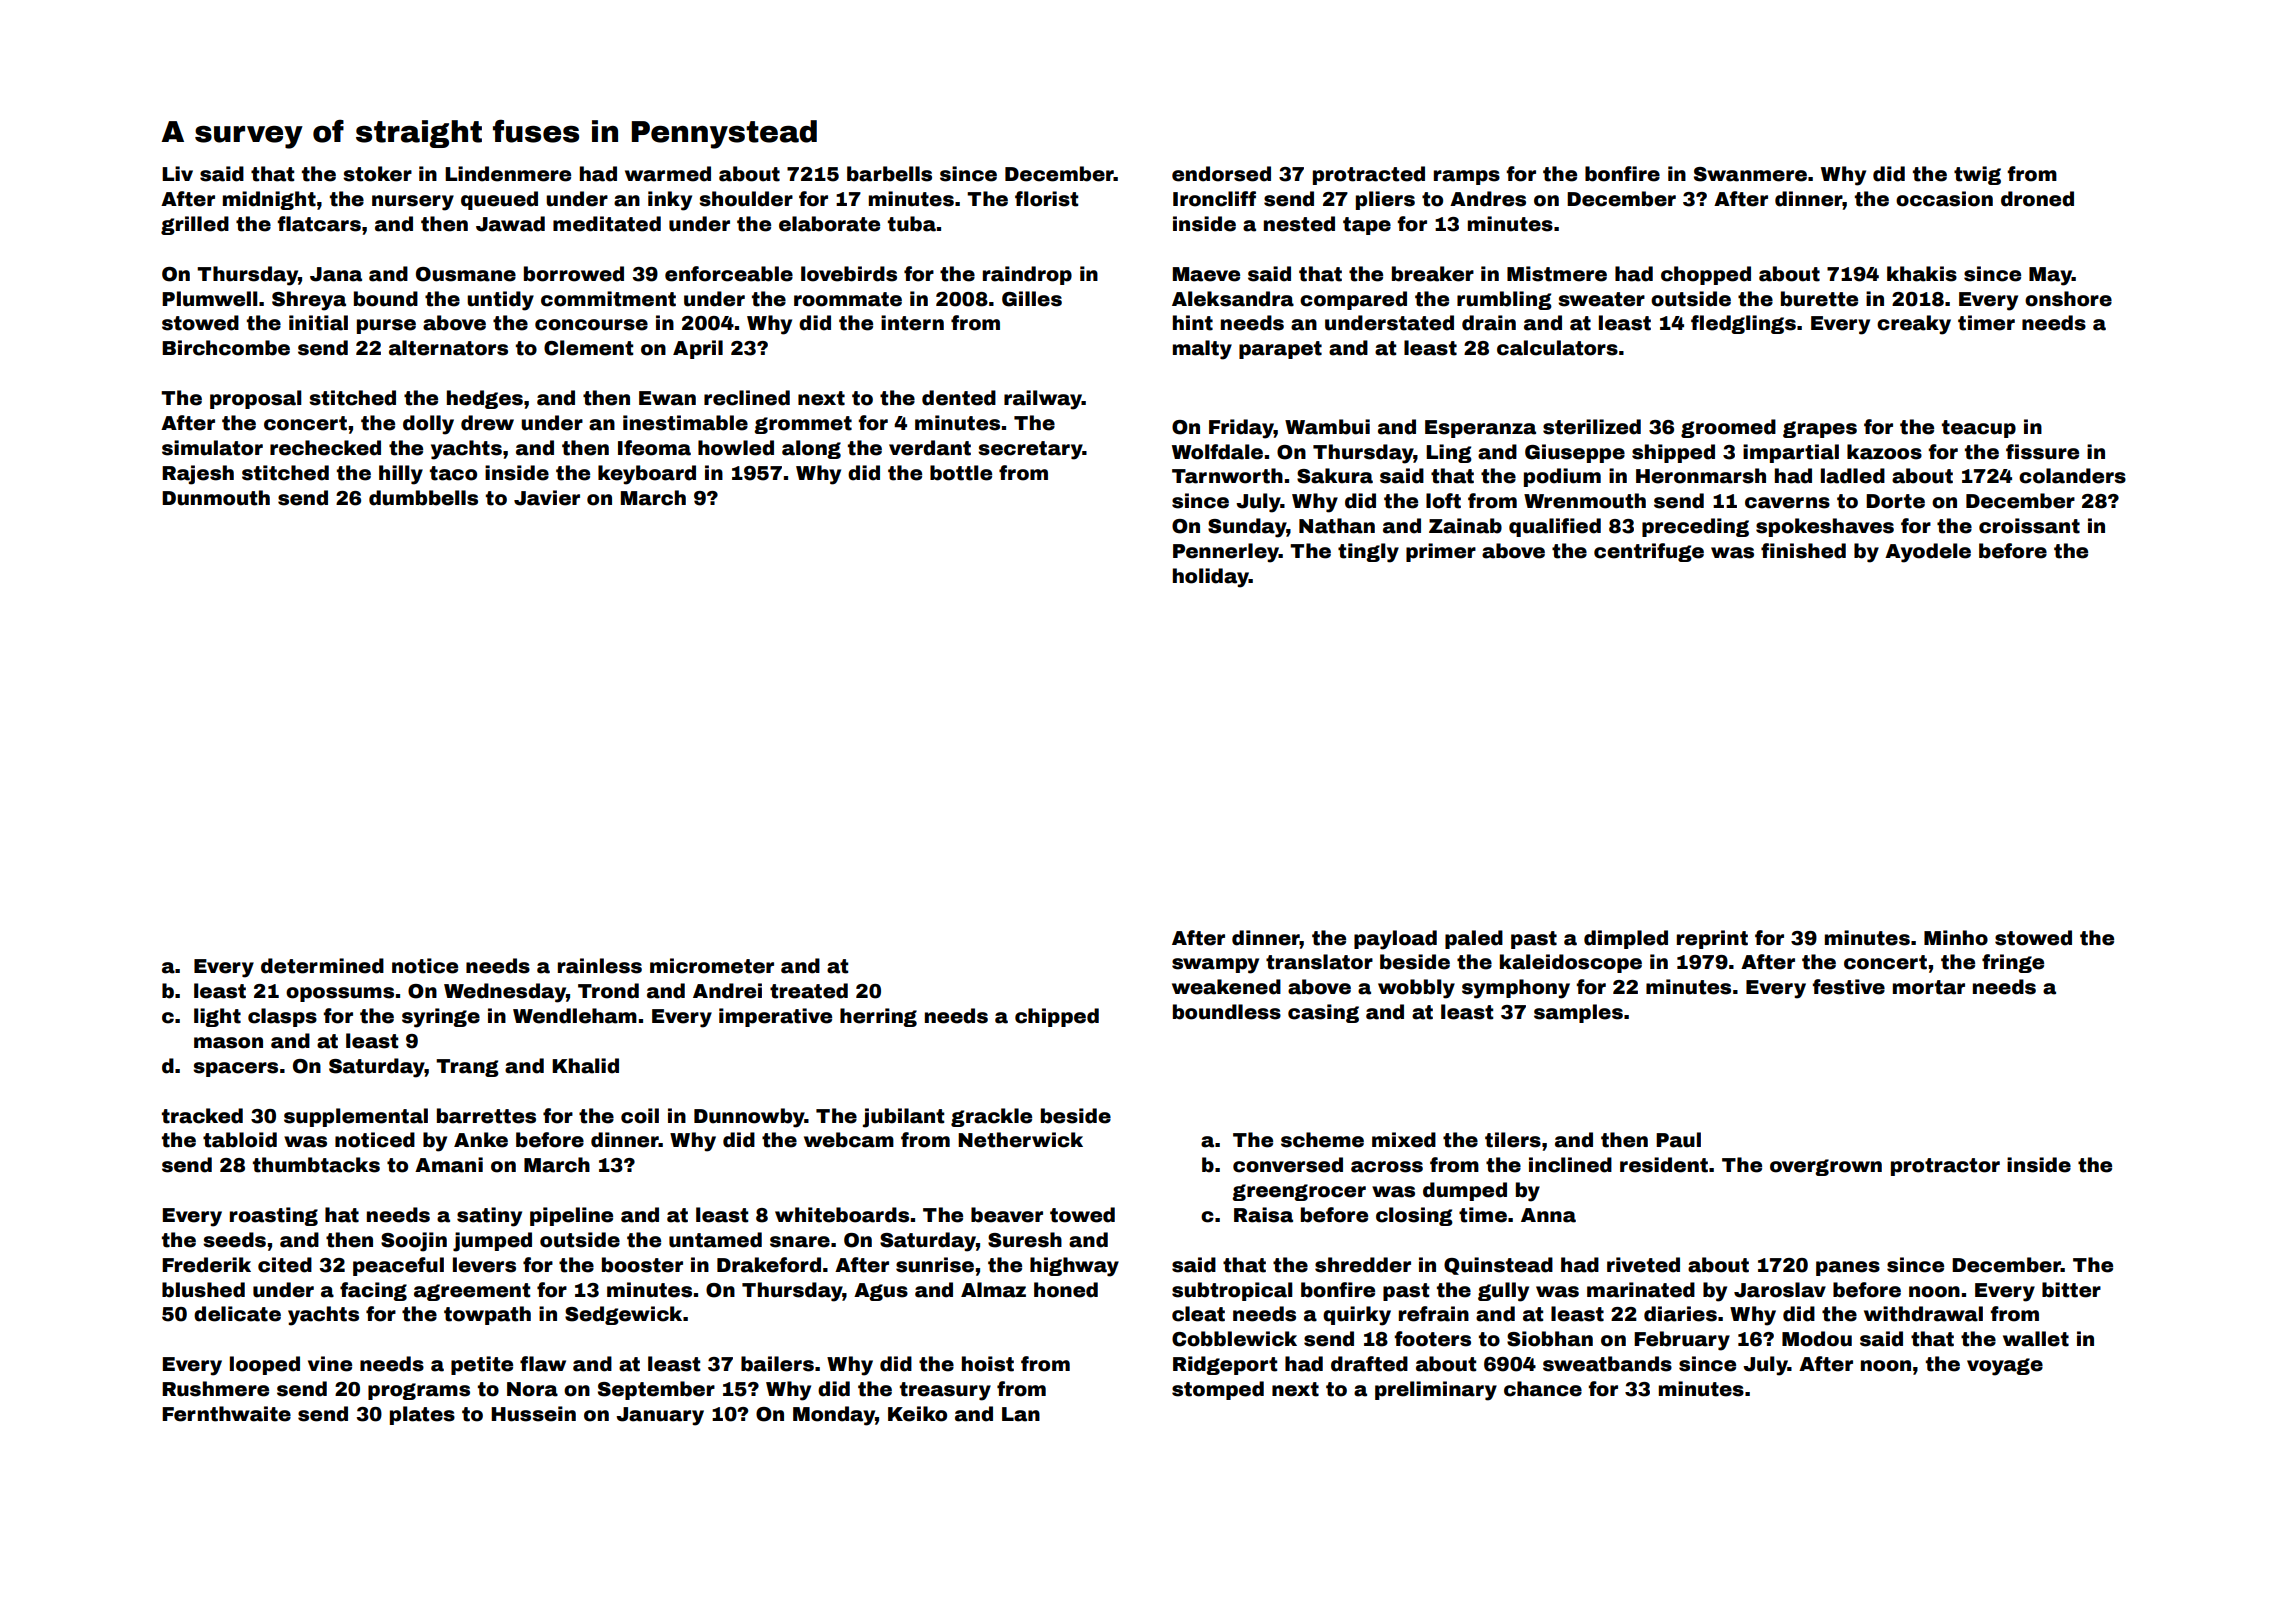  What do you see at coordinates (1395, 940) in the screenshot?
I see `payload` at bounding box center [1395, 940].
